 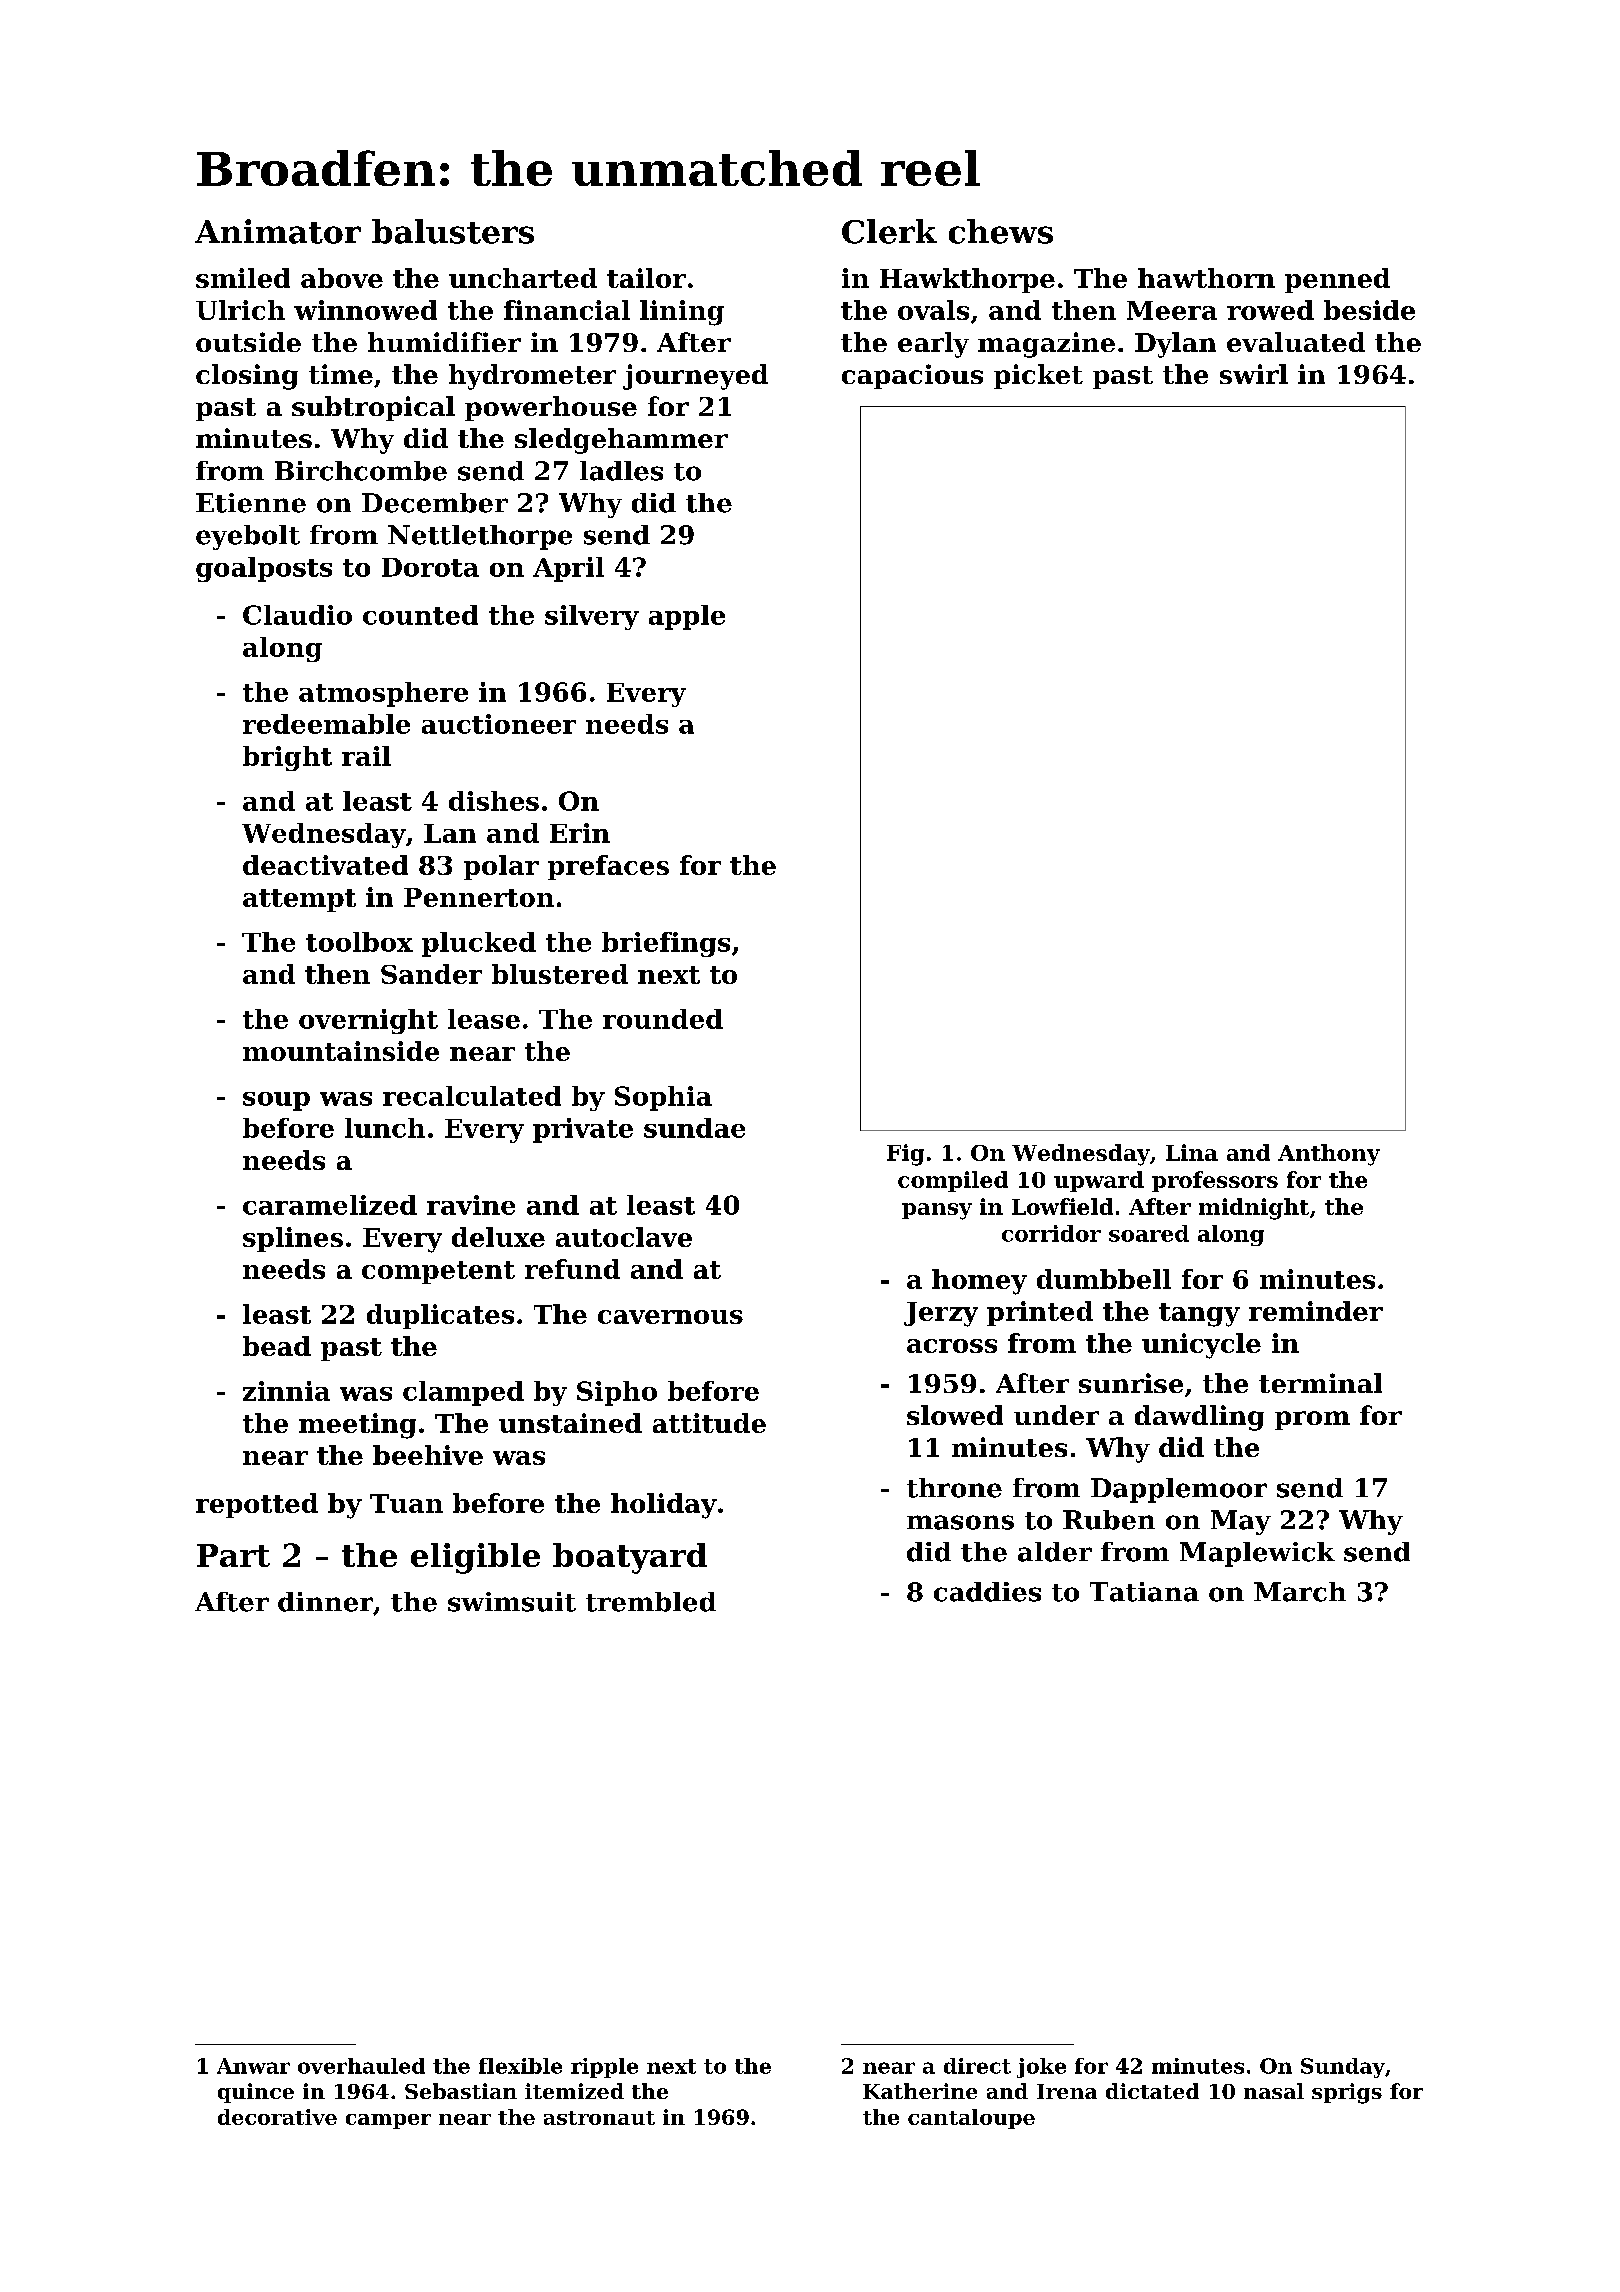 I want to click on above, so click(x=342, y=278).
